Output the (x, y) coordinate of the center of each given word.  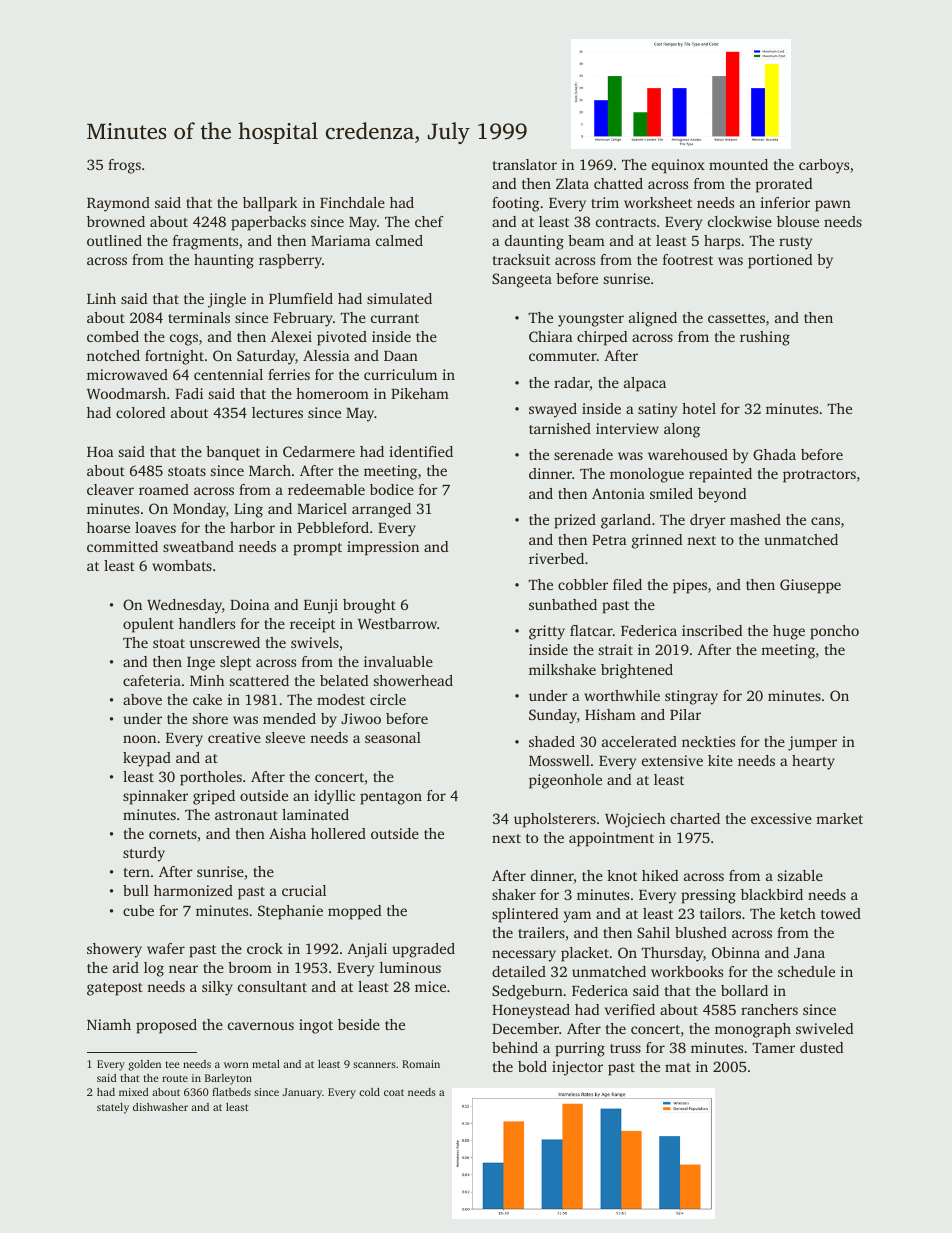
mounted (738, 164)
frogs (124, 166)
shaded (552, 741)
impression (383, 548)
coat (394, 1092)
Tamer (773, 1048)
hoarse (108, 527)
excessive (781, 818)
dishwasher (160, 1107)
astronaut (246, 815)
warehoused (688, 454)
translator (524, 164)
